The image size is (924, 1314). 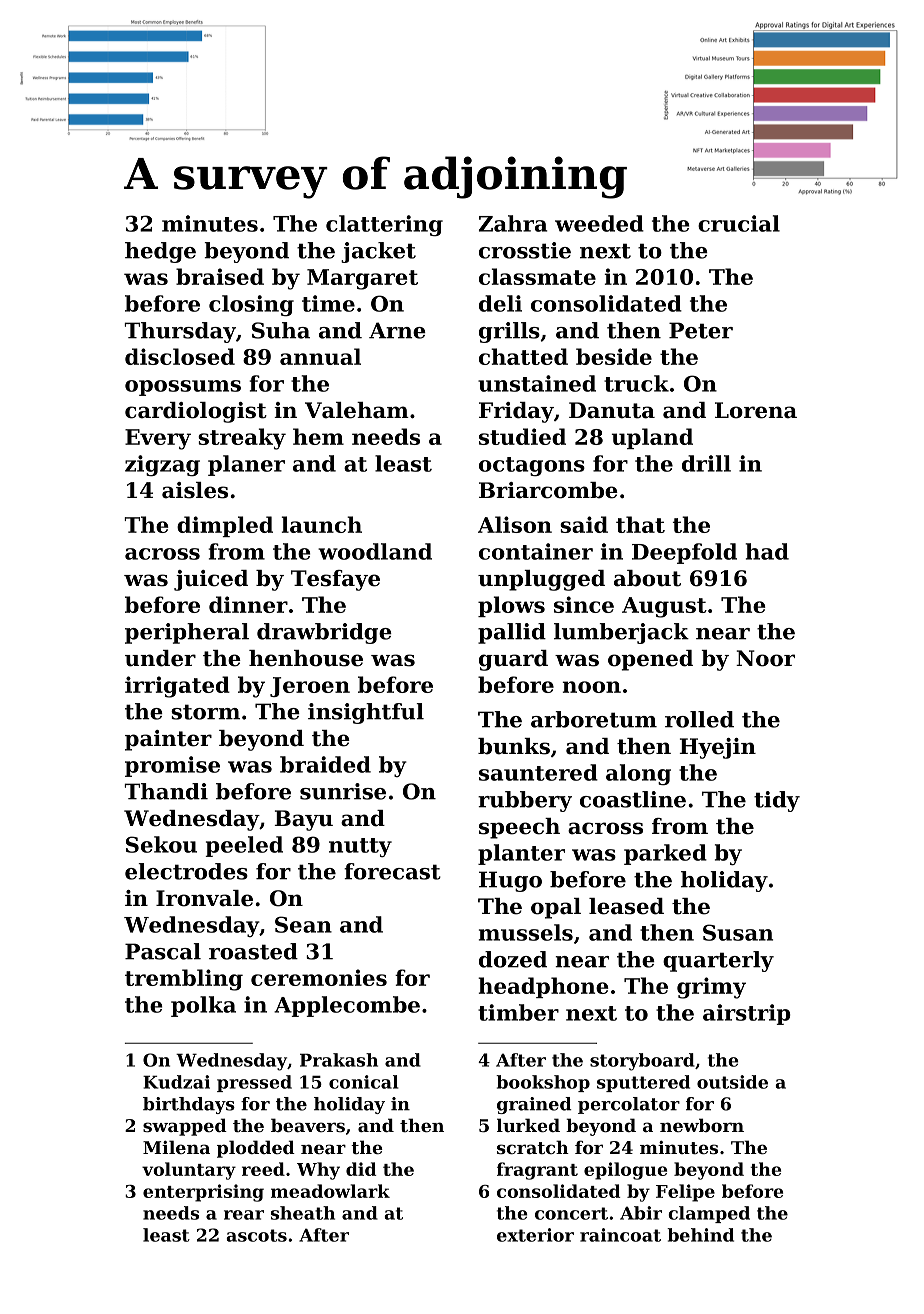 What do you see at coordinates (306, 658) in the screenshot?
I see `henhouse` at bounding box center [306, 658].
